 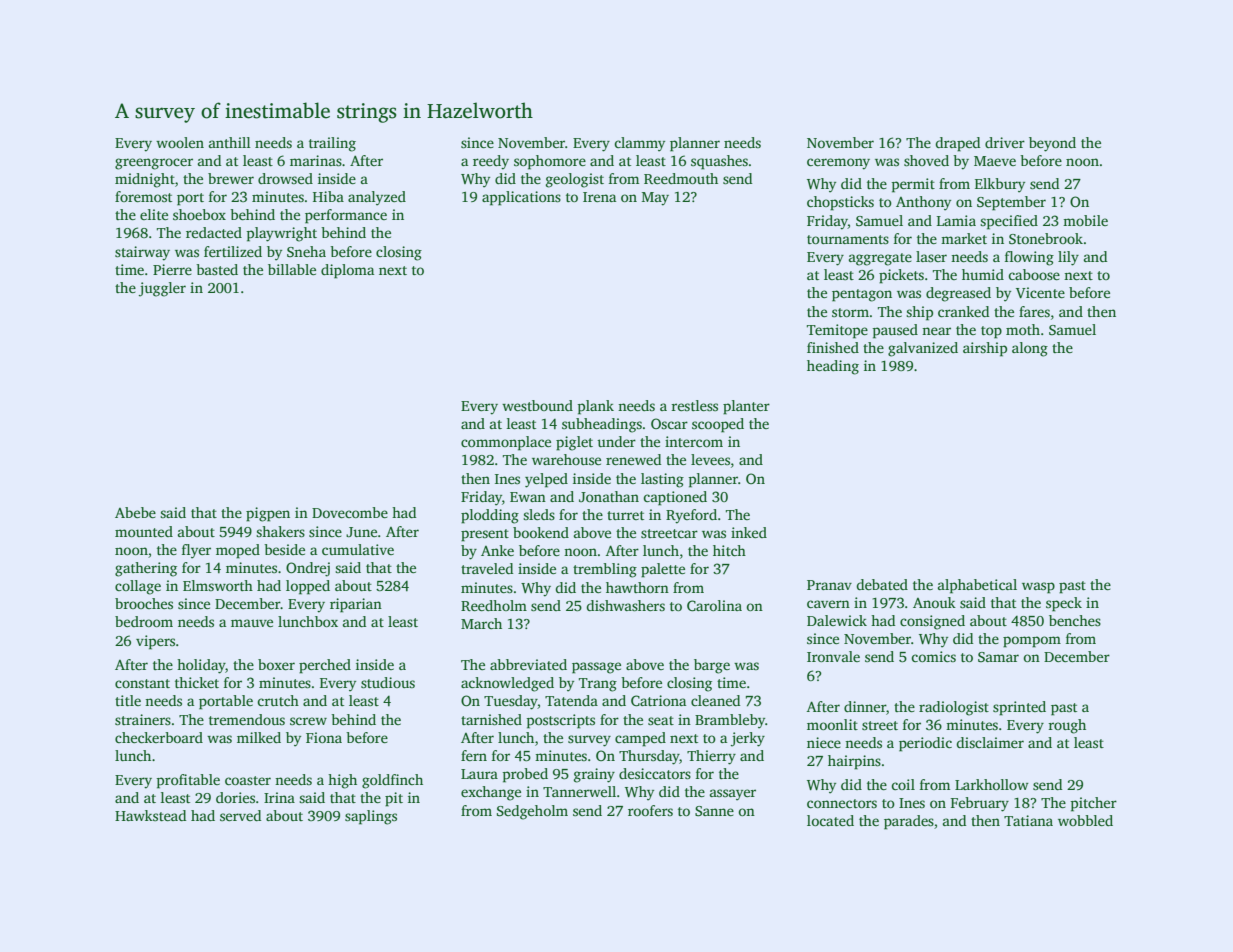 What do you see at coordinates (749, 532) in the image?
I see `inked` at bounding box center [749, 532].
